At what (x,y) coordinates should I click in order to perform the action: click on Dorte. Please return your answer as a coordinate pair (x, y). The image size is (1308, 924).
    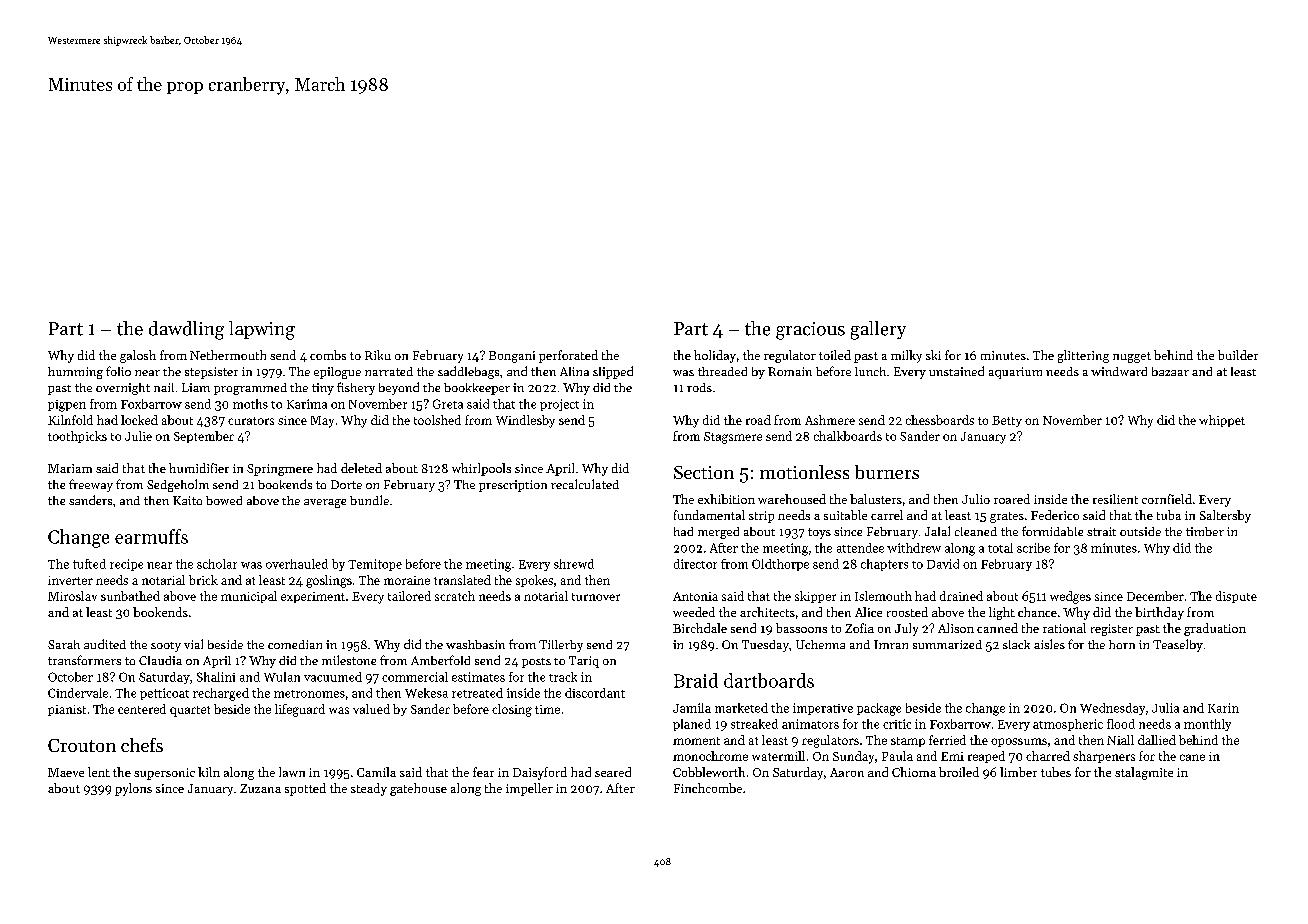
    Looking at the image, I should click on (346, 484).
